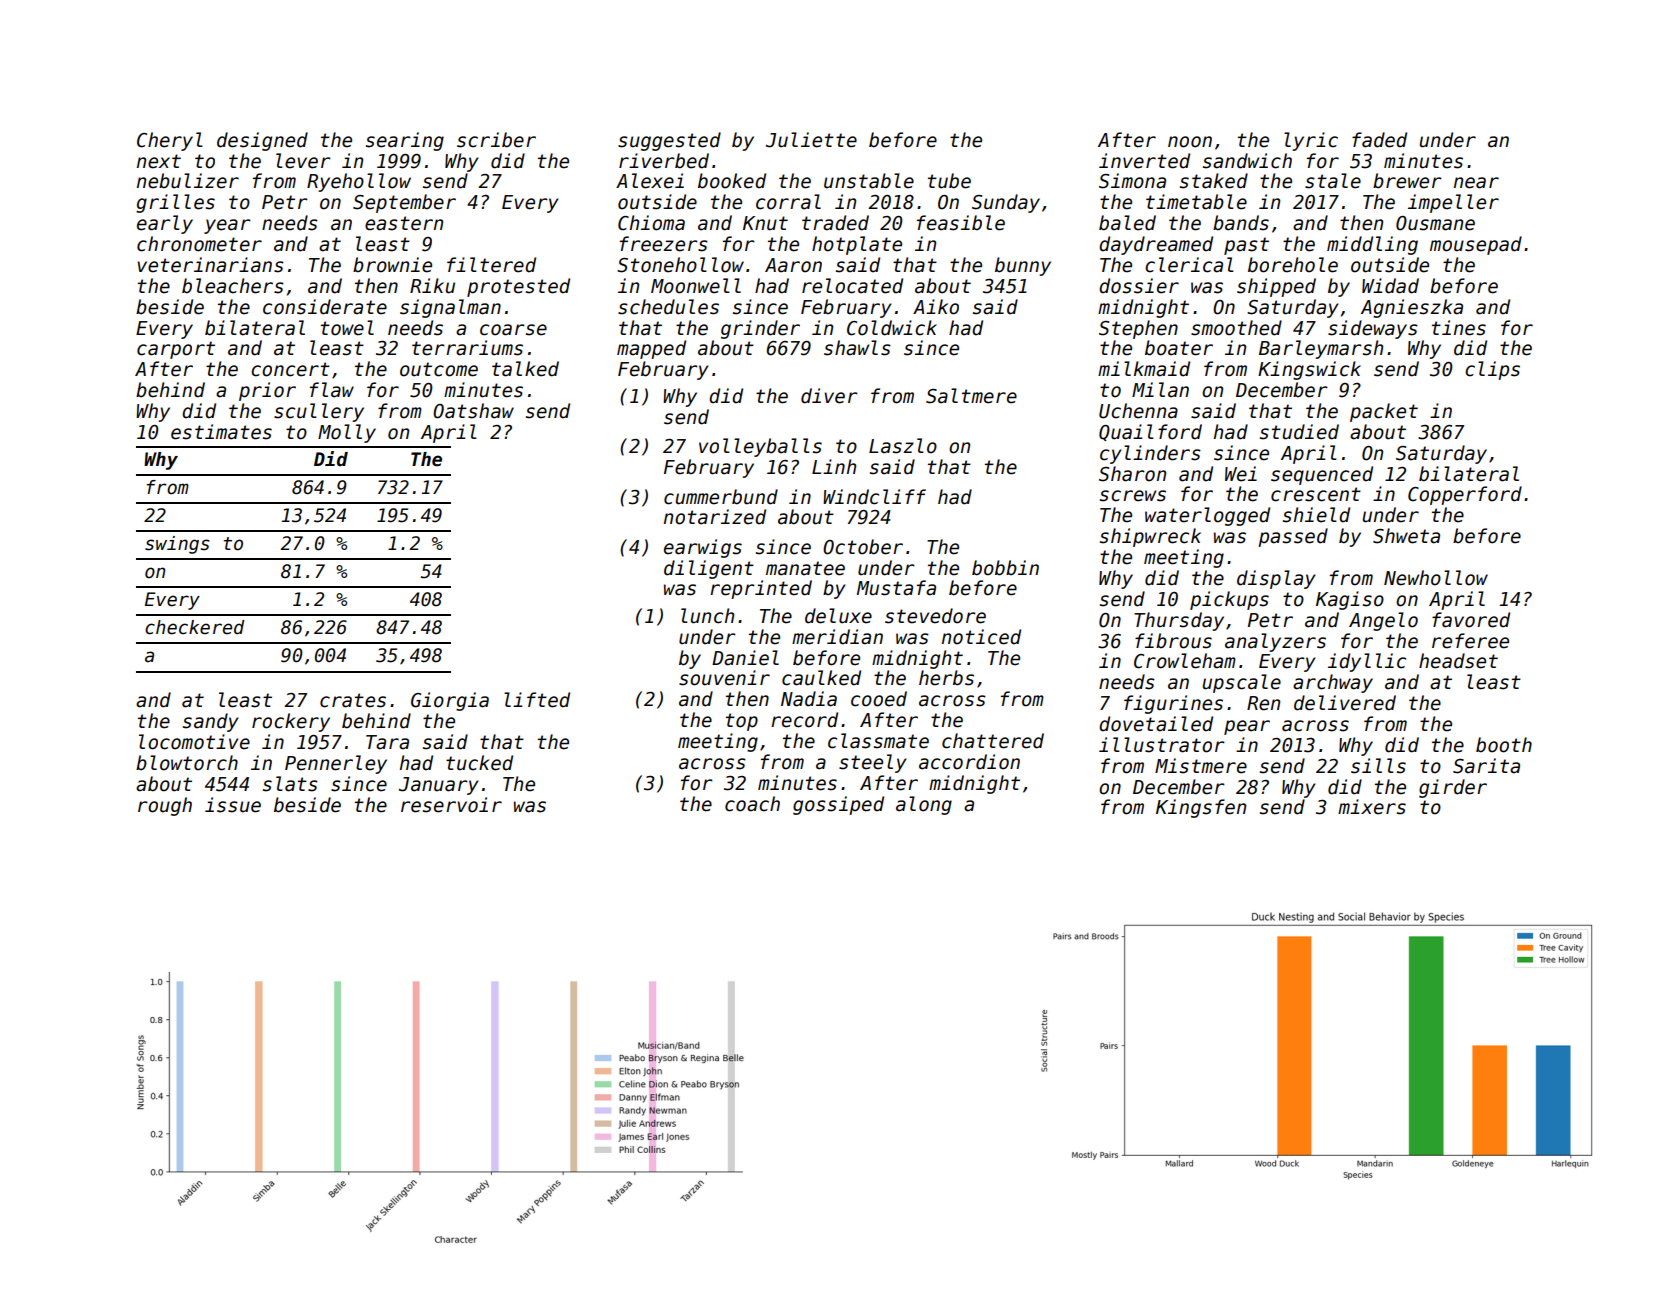 The image size is (1670, 1290). I want to click on meridian, so click(837, 637).
